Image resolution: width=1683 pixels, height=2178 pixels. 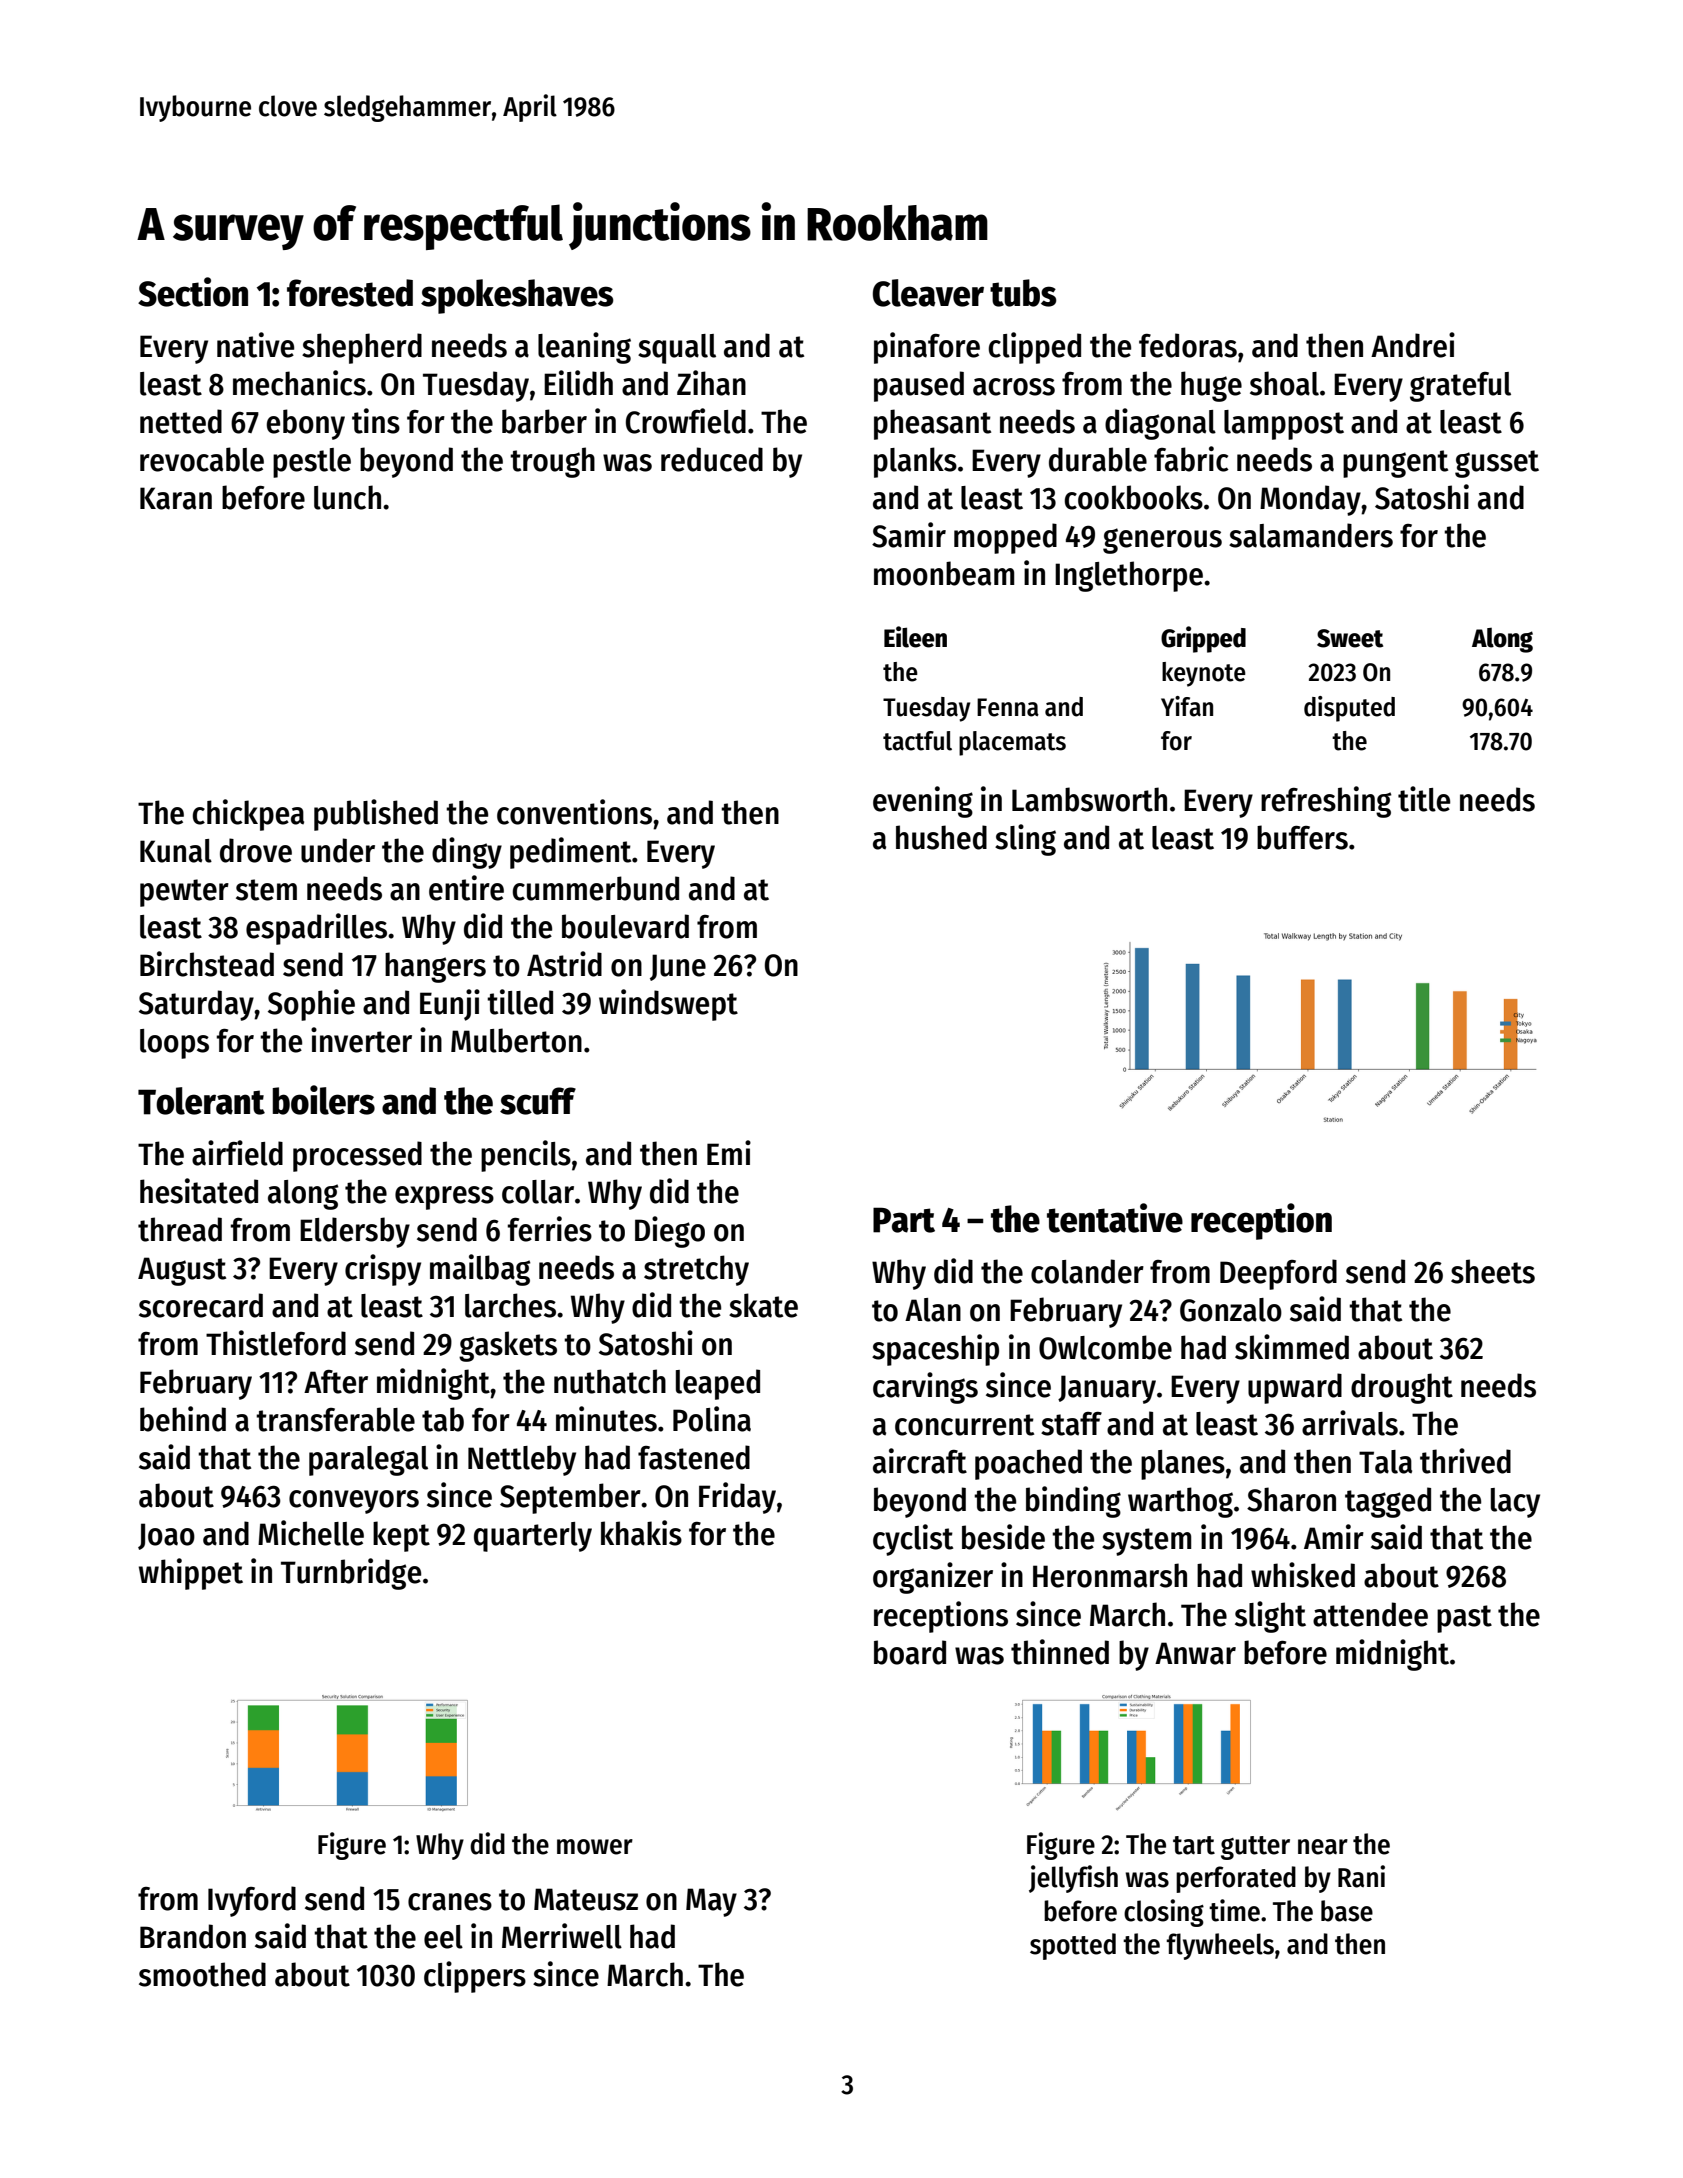 What do you see at coordinates (347, 497) in the document?
I see `lunch` at bounding box center [347, 497].
